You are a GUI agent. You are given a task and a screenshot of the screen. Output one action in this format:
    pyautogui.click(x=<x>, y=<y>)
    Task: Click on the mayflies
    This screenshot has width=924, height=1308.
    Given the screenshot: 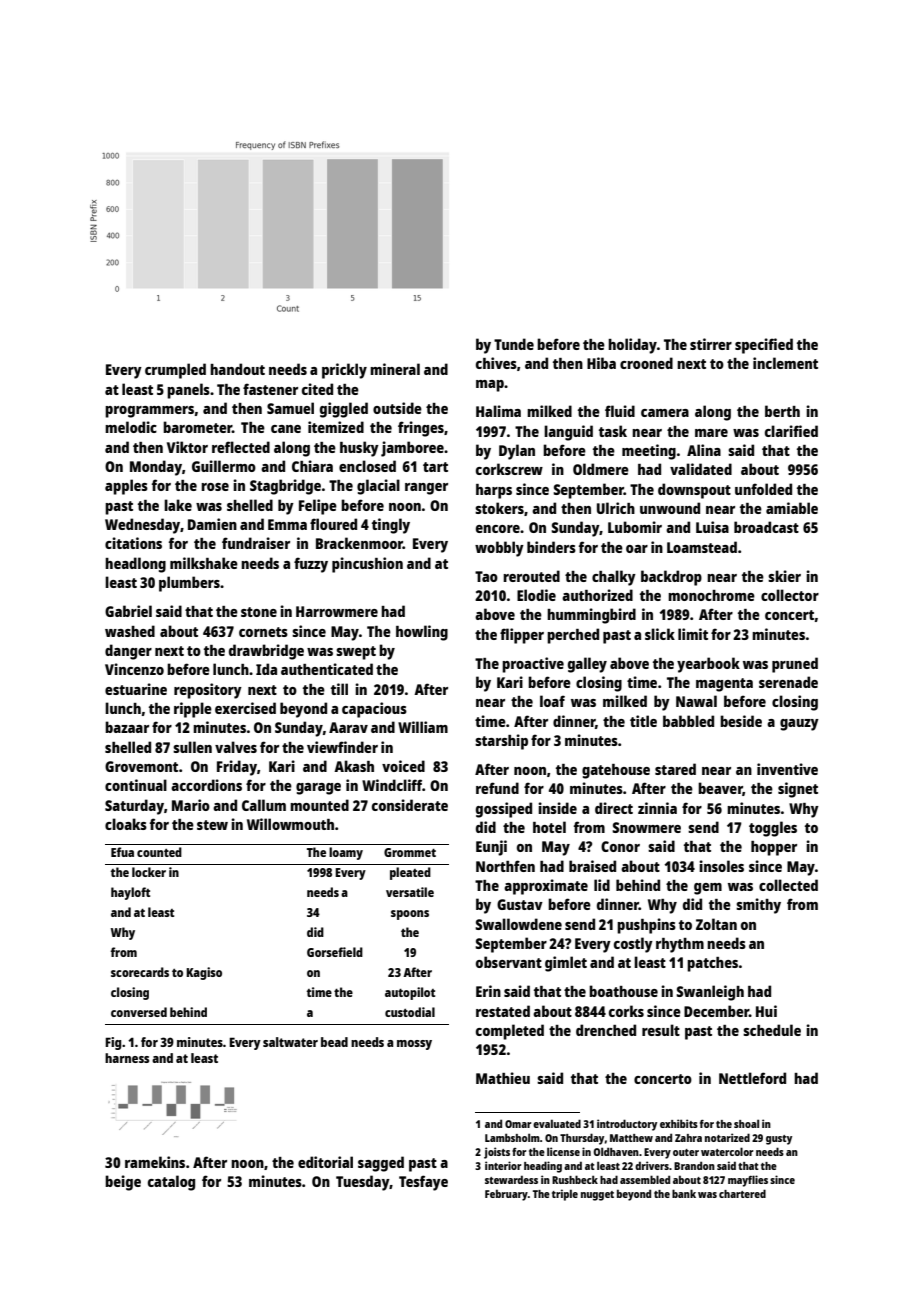 What is the action you would take?
    pyautogui.click(x=748, y=1181)
